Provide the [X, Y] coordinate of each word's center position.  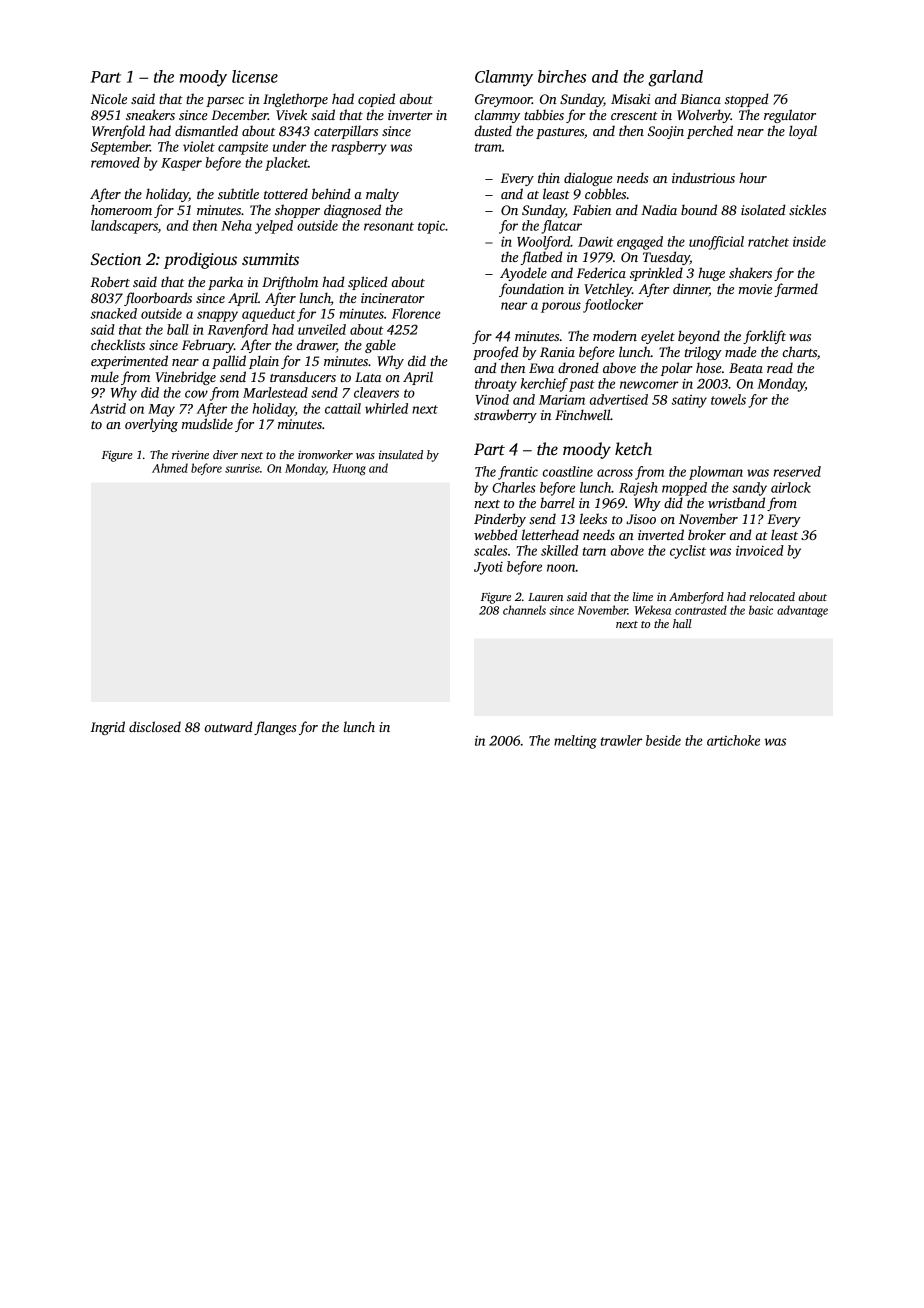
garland [675, 78]
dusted [493, 130]
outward [229, 726]
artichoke [733, 740]
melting [575, 742]
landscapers [124, 227]
